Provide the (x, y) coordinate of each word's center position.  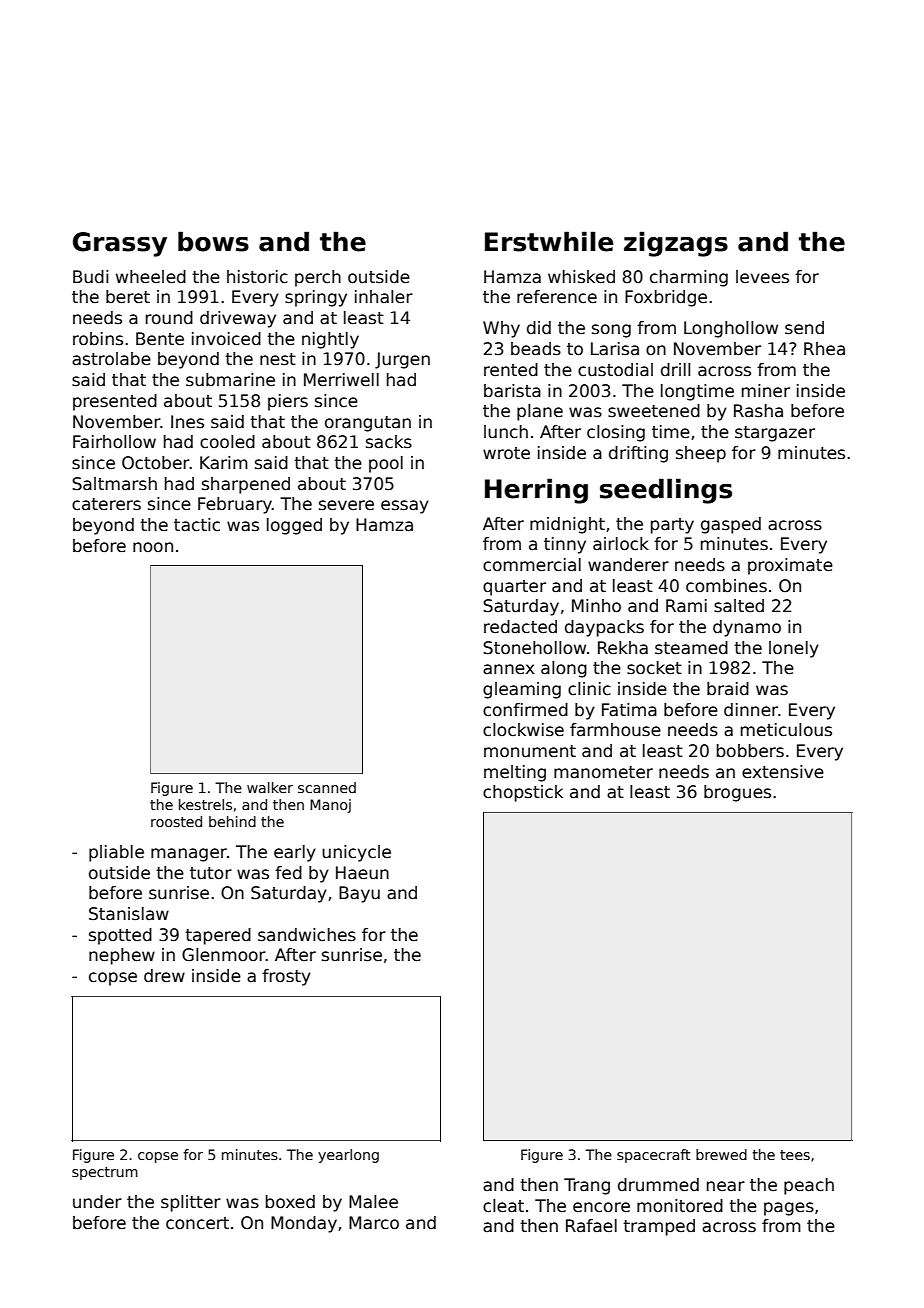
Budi (90, 276)
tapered (218, 936)
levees (762, 277)
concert (197, 1223)
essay (405, 507)
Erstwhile (549, 241)
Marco (374, 1223)
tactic (197, 525)
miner (766, 390)
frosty (286, 977)
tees (795, 1155)
